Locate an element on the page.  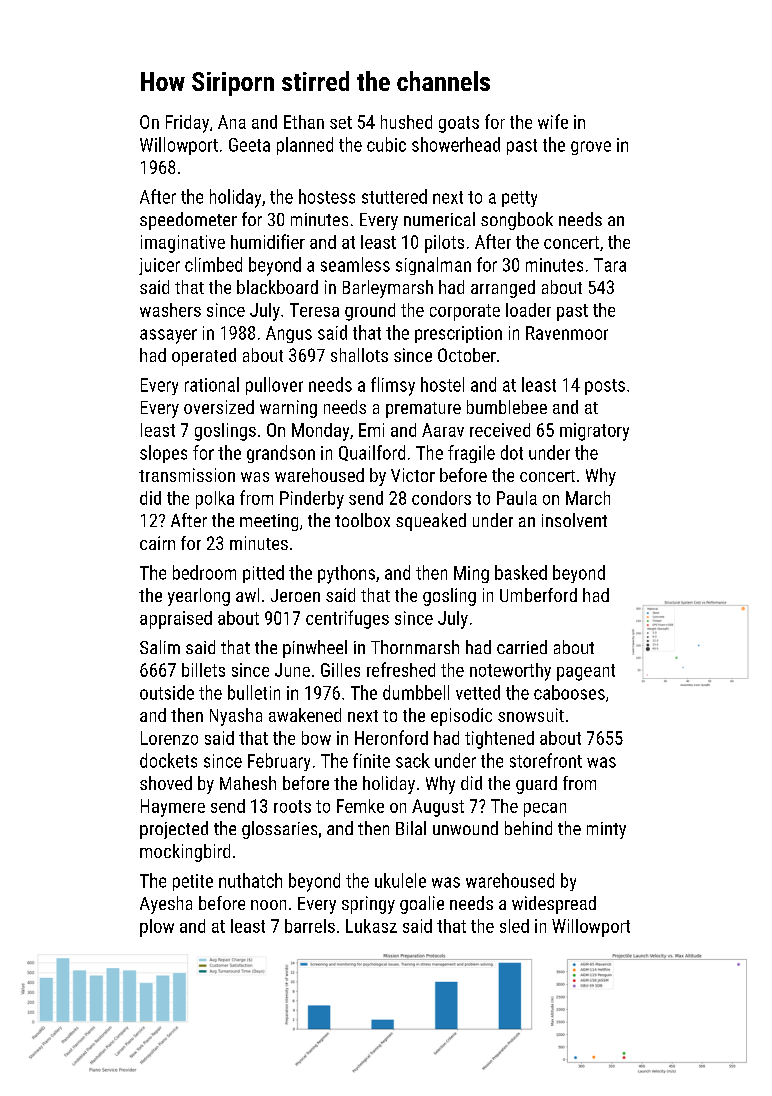
Geeta is located at coordinates (249, 145).
